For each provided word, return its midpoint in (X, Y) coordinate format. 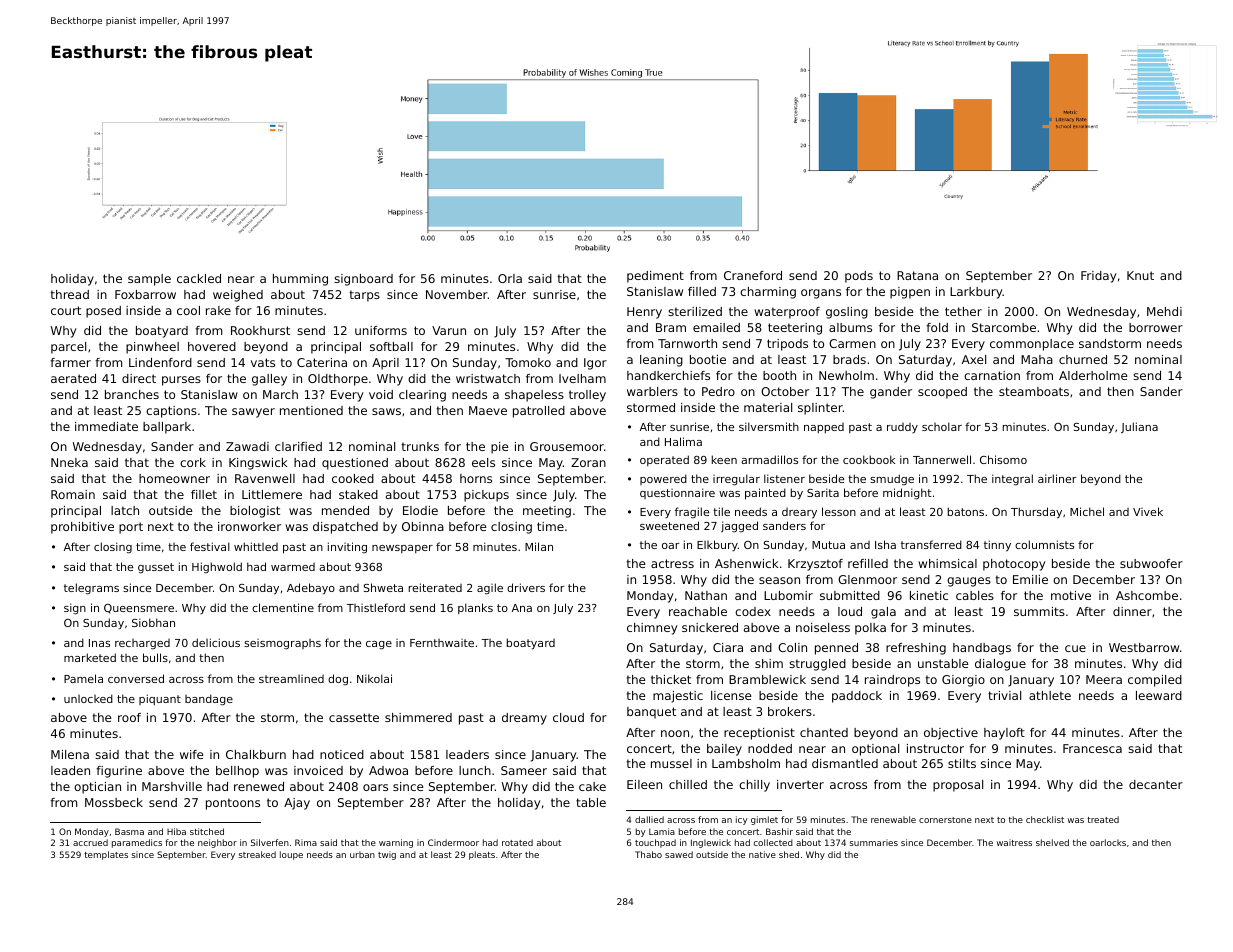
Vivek (1148, 511)
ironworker (249, 526)
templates (106, 855)
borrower (1156, 327)
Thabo (648, 854)
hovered (212, 346)
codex (753, 611)
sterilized (695, 311)
